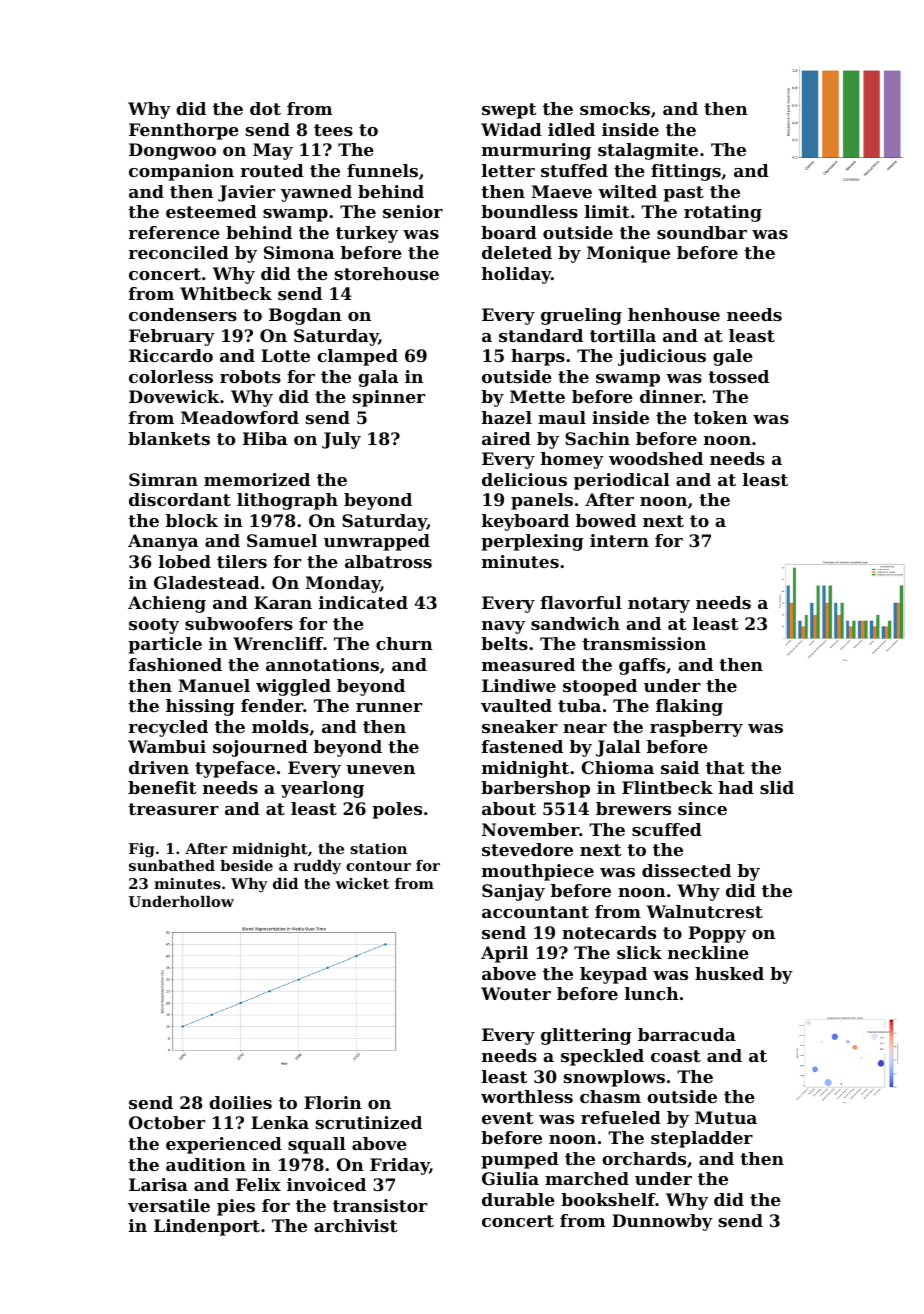 The width and height of the document is (924, 1314). I want to click on dot, so click(265, 108).
